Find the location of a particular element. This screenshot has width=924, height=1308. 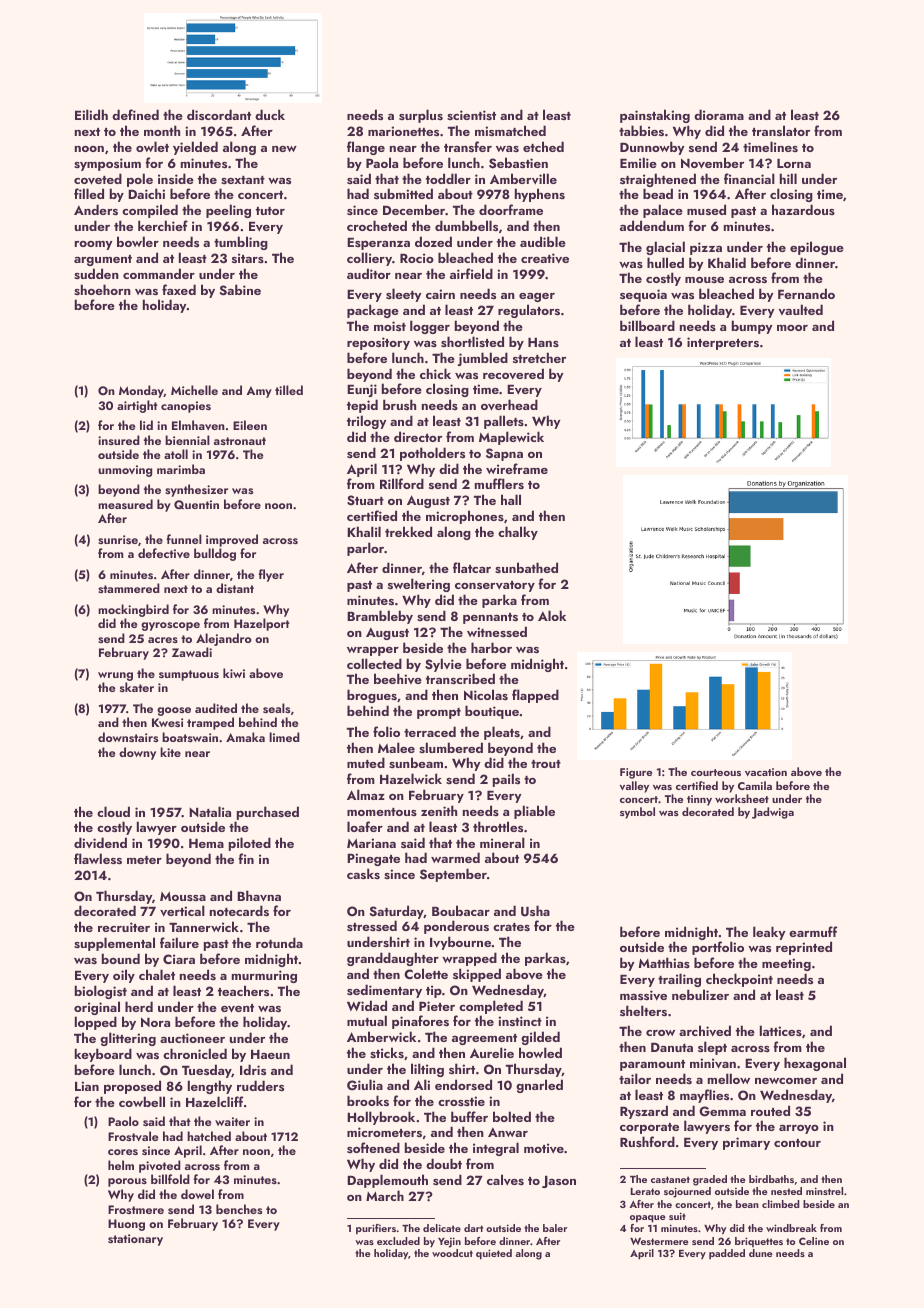

Alok is located at coordinates (552, 615).
